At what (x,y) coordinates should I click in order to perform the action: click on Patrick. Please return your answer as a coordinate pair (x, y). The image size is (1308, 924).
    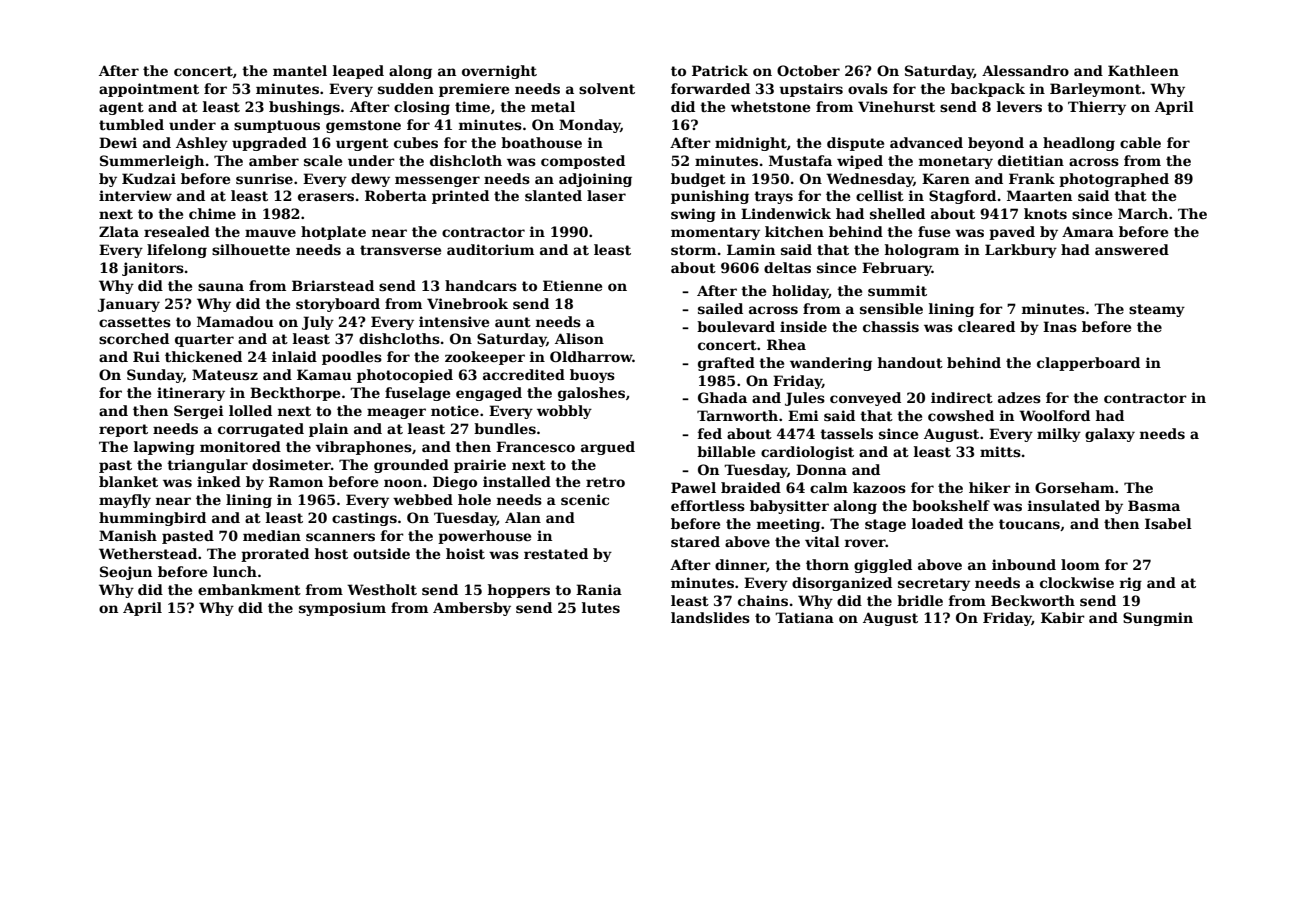
    Looking at the image, I should click on (720, 70).
